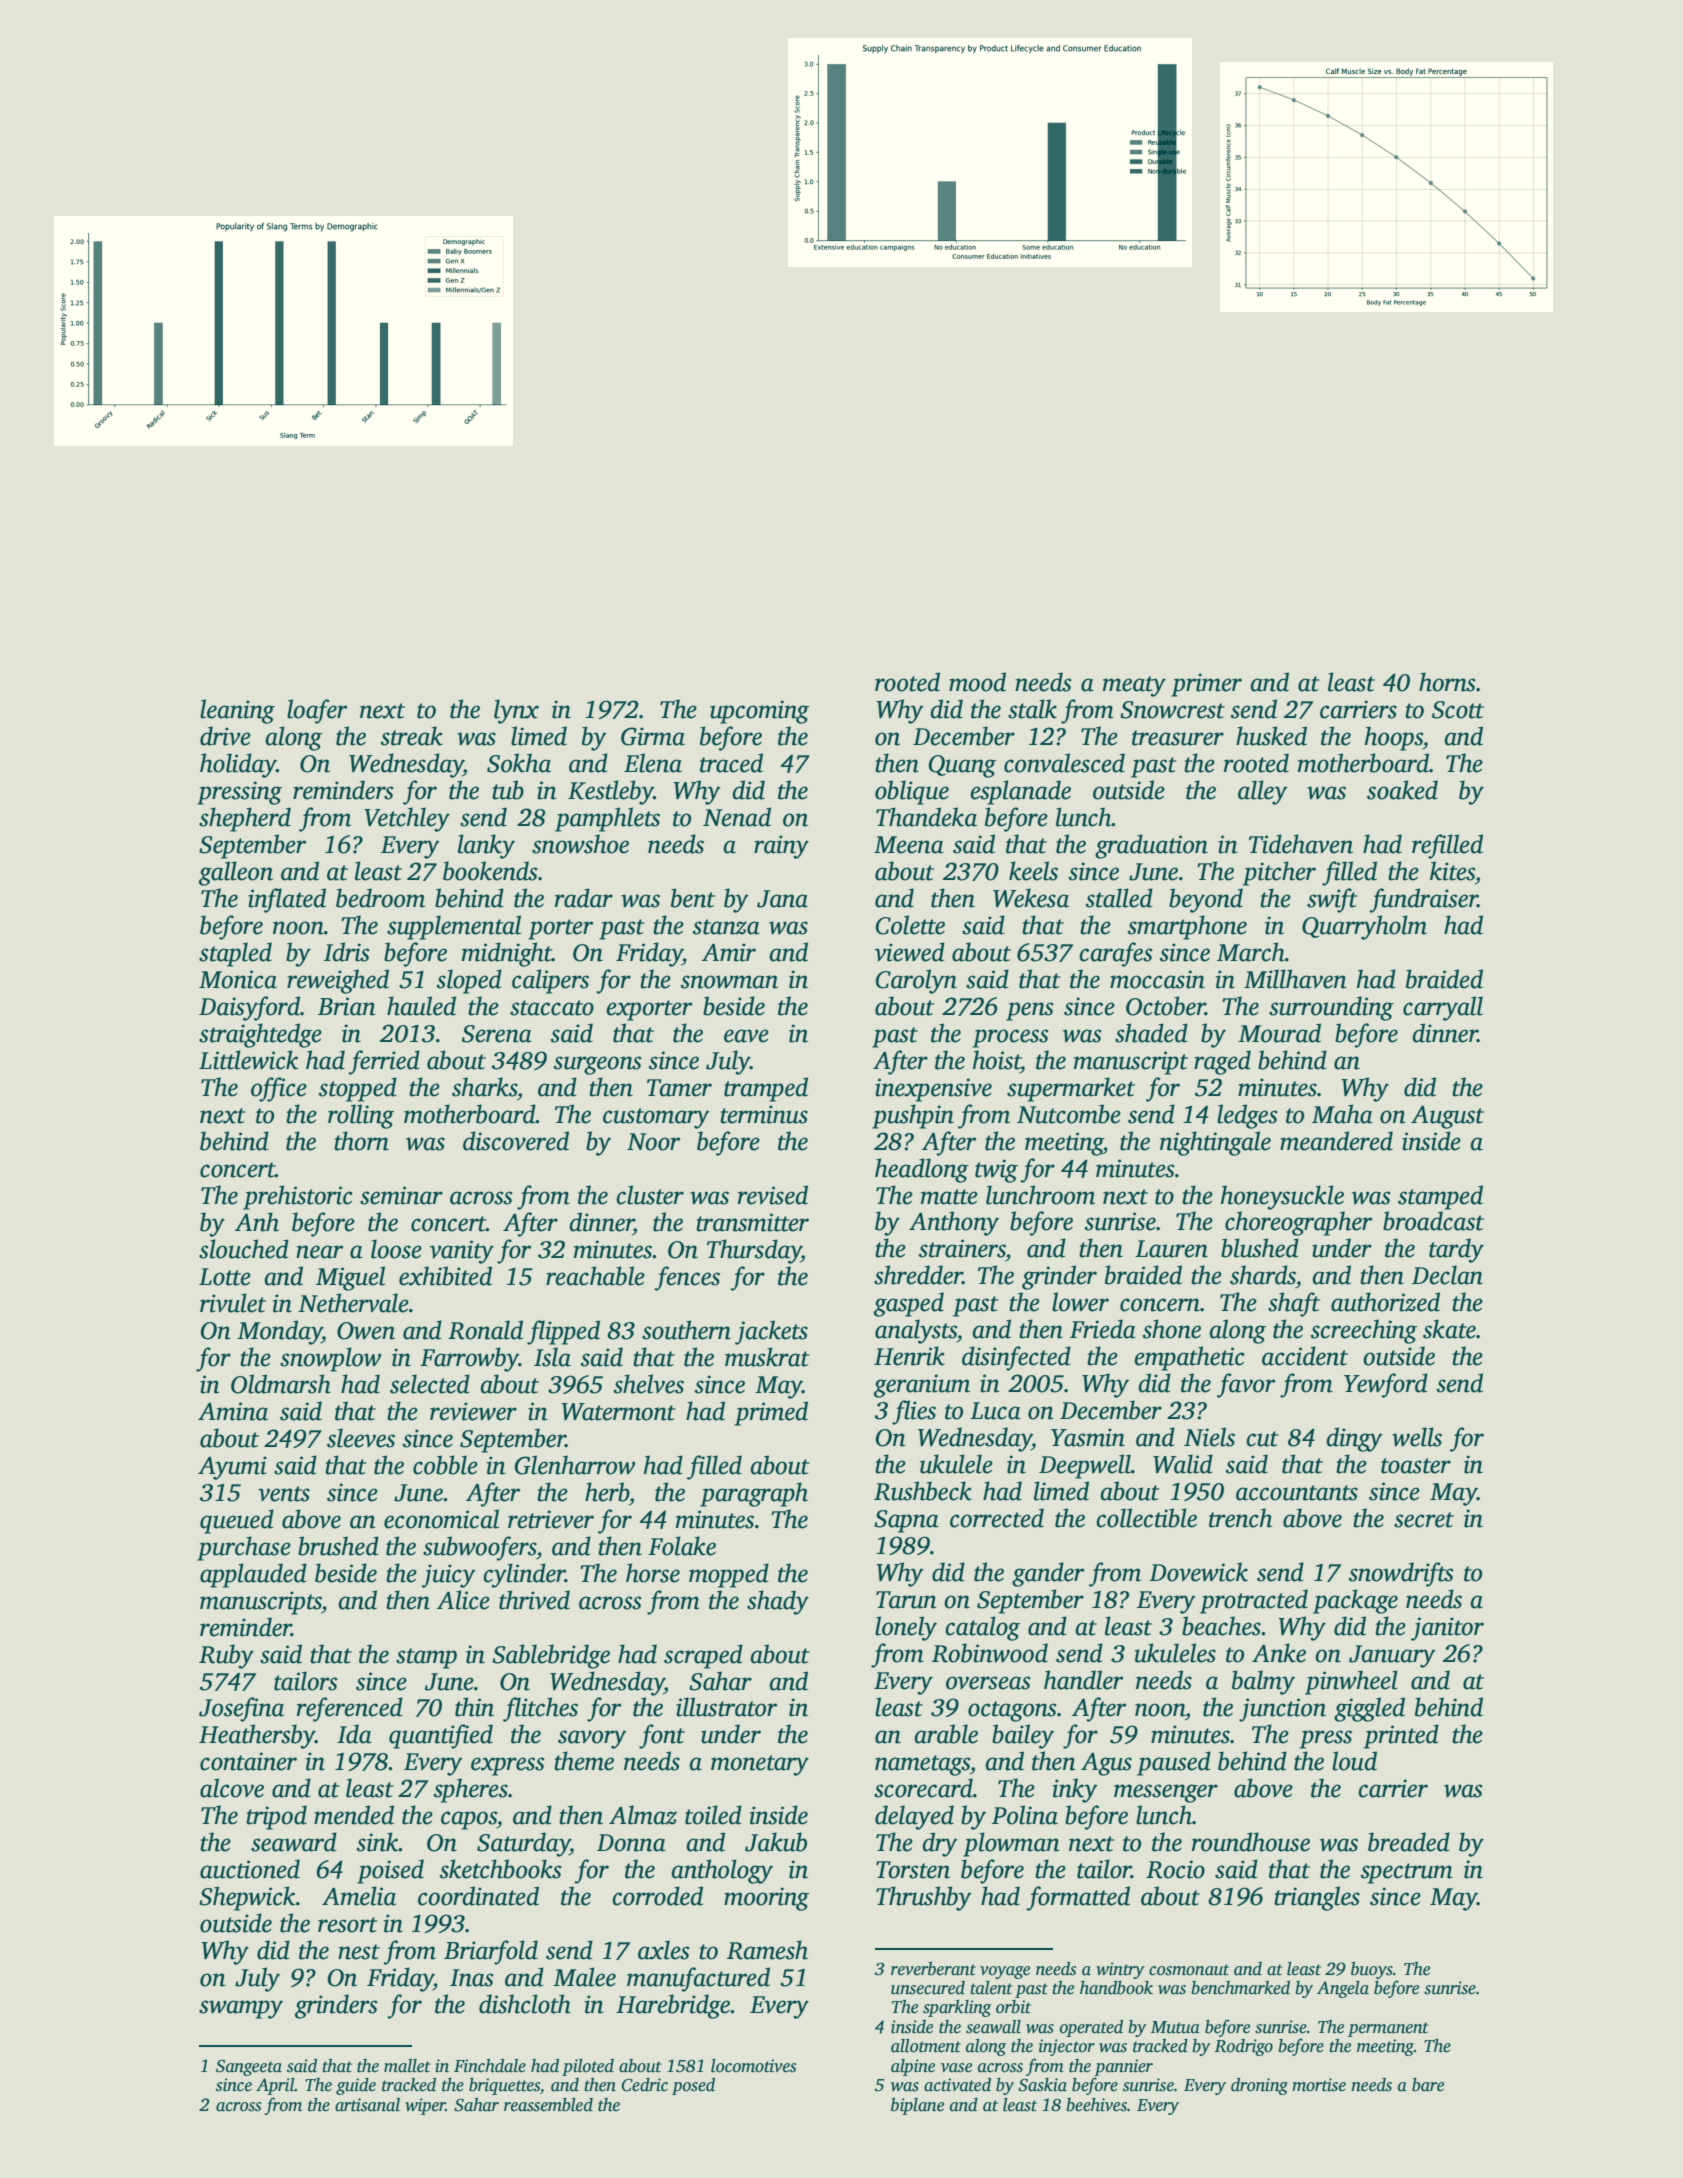  What do you see at coordinates (1279, 1033) in the page?
I see `Mourad` at bounding box center [1279, 1033].
